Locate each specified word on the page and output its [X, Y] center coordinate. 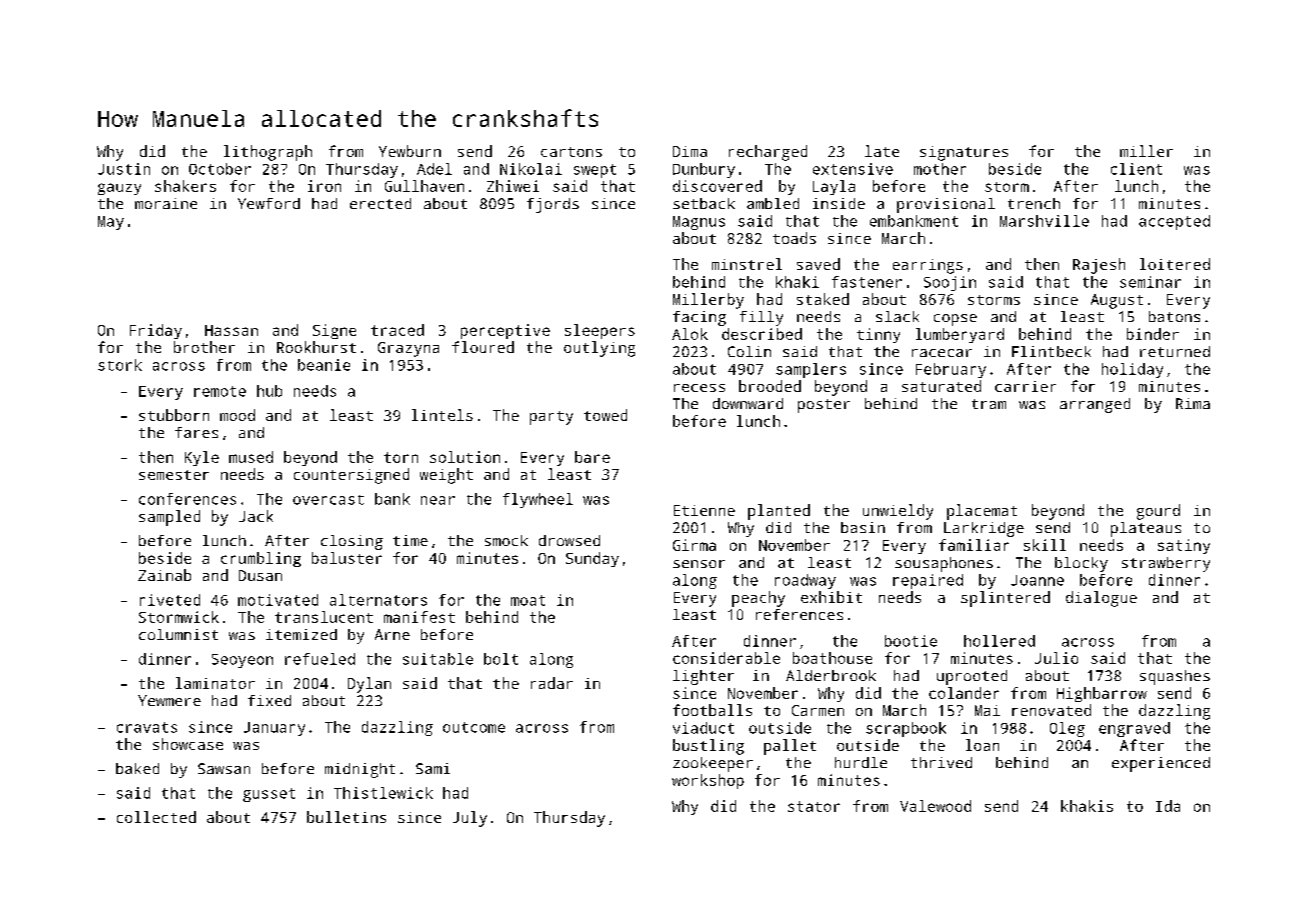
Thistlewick [383, 793]
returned [1175, 351]
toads [794, 238]
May [111, 223]
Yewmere [169, 700]
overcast [328, 500]
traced [397, 330]
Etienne [704, 510]
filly [761, 318]
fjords [553, 205]
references [799, 614]
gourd [1158, 512]
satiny [1184, 546]
